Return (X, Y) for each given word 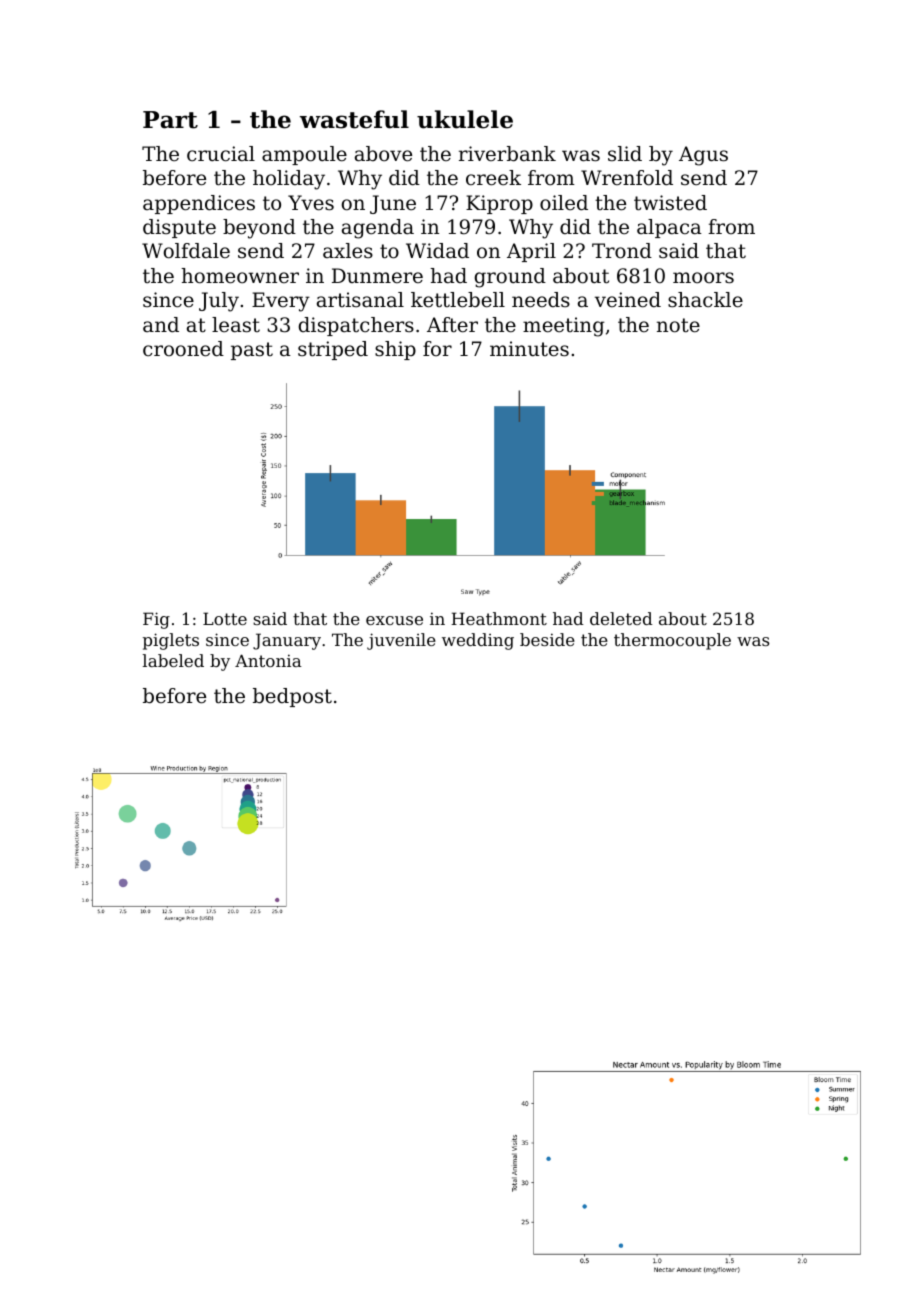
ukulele (465, 119)
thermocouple (672, 641)
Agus (703, 156)
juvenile (401, 641)
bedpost (292, 697)
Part (170, 120)
